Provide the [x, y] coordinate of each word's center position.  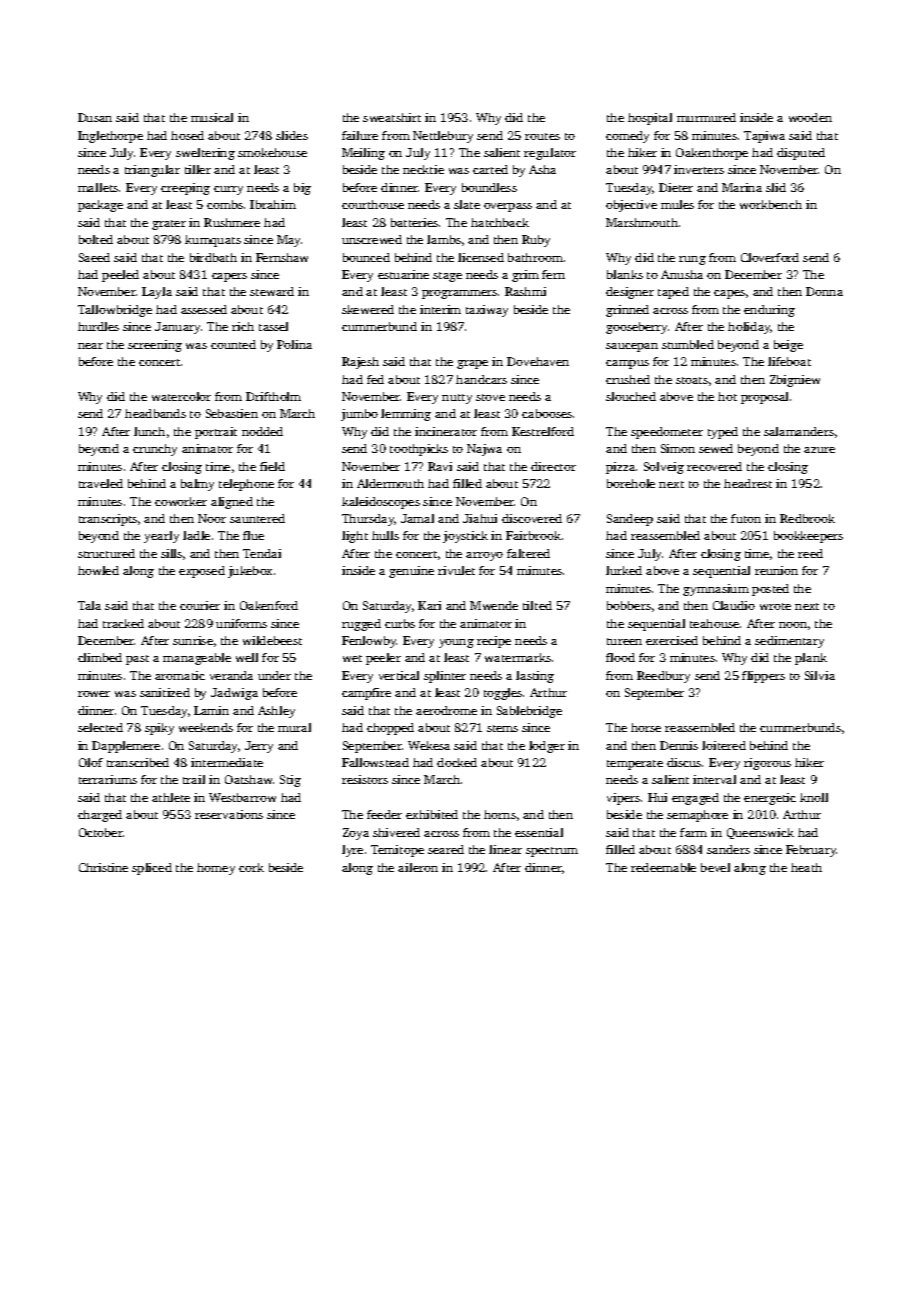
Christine [103, 867]
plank [811, 659]
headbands [155, 413]
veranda [231, 675]
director [553, 466]
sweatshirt [392, 117]
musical [212, 117]
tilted [537, 605]
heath [806, 867]
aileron [418, 867]
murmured [706, 117]
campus [627, 364]
